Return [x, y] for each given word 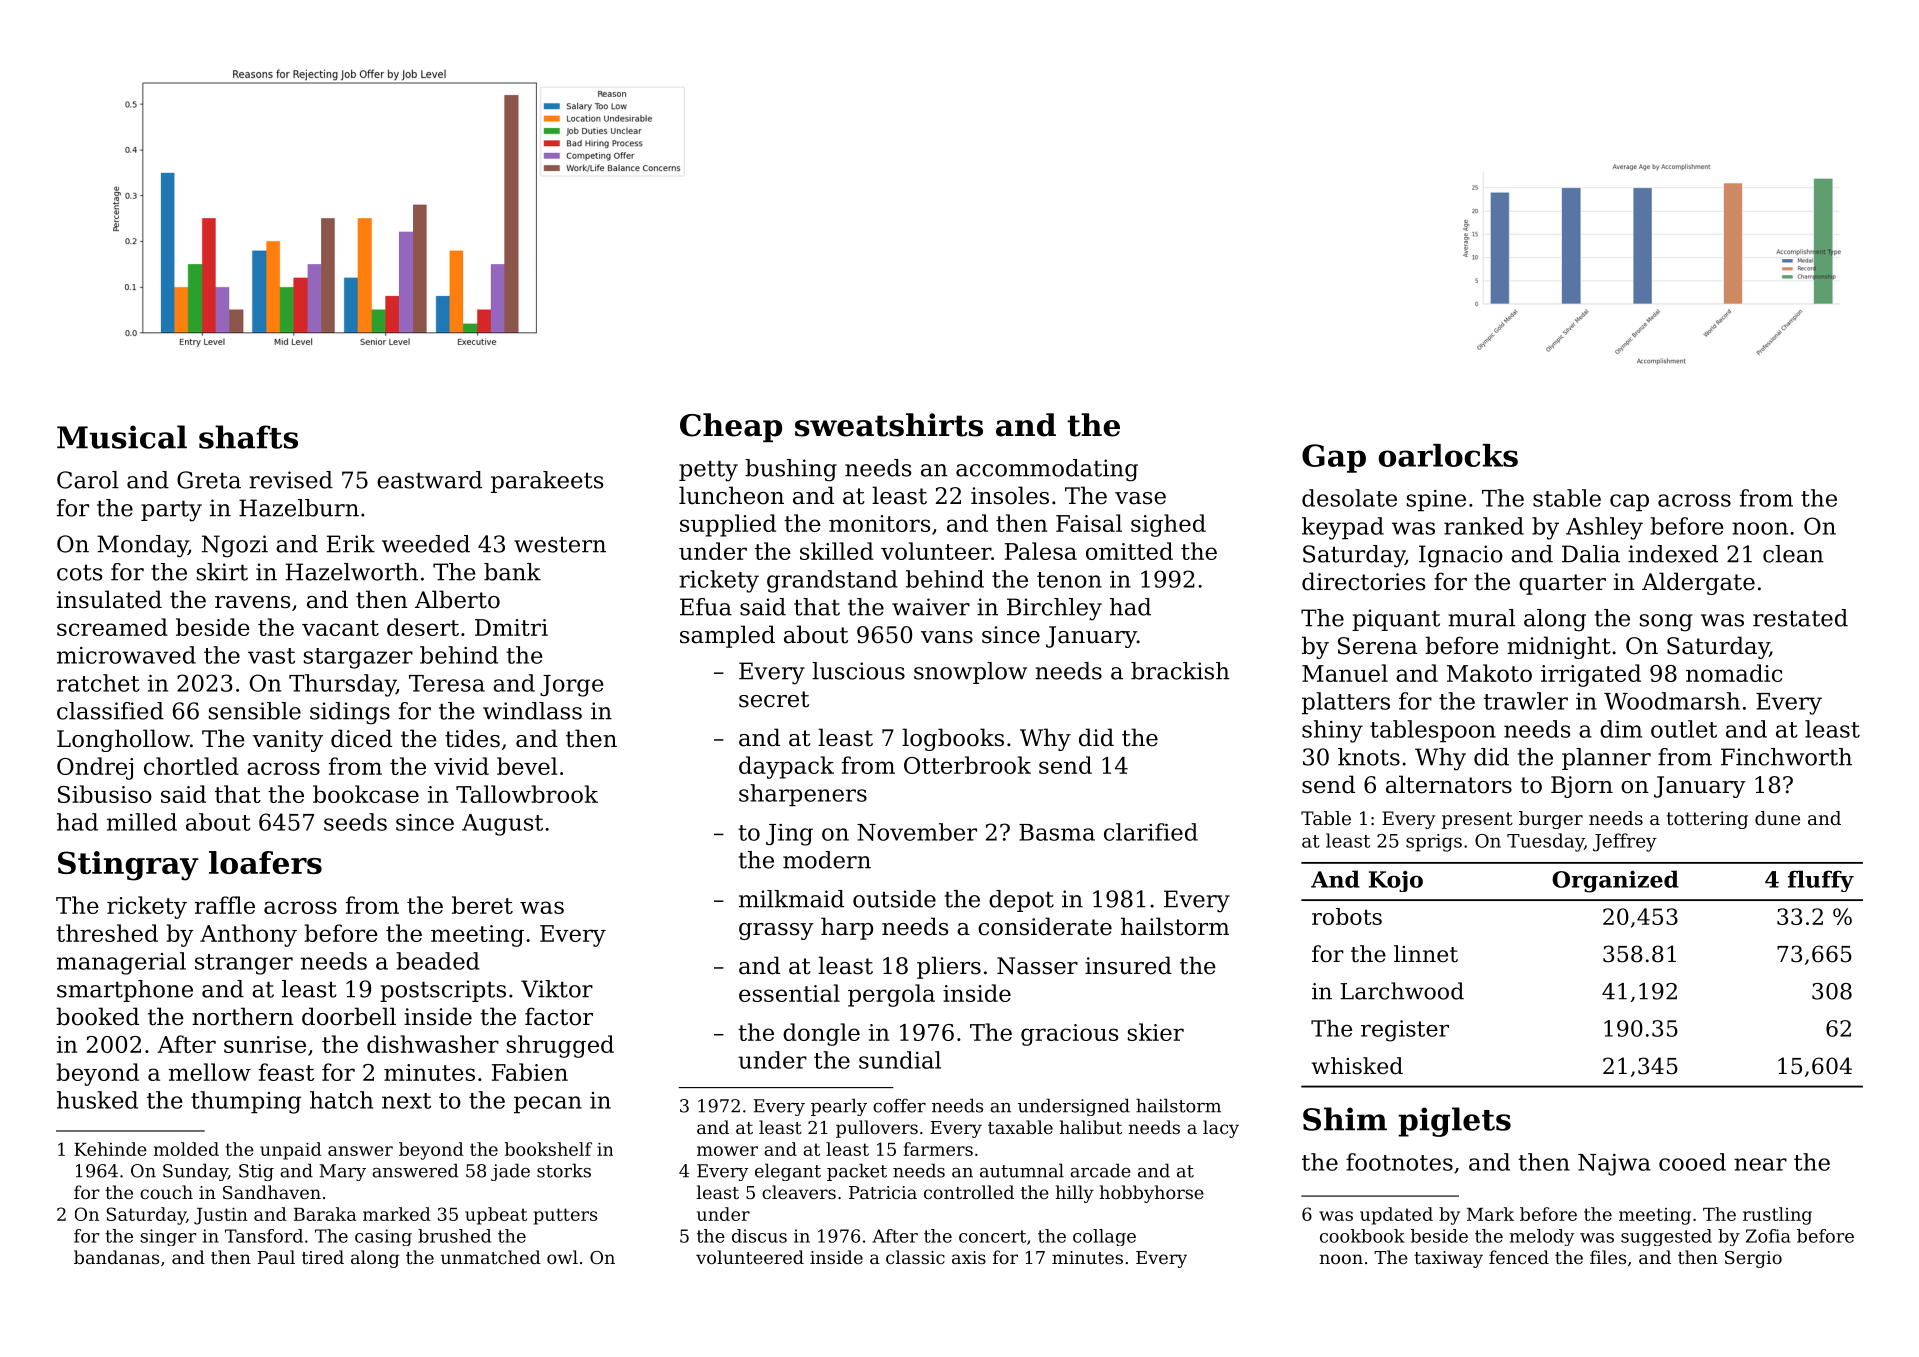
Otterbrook [967, 765]
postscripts [443, 991]
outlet [1684, 729]
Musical [122, 437]
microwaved [126, 655]
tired [323, 1257]
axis [969, 1257]
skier [1156, 1032]
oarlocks [1448, 455]
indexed [1673, 554]
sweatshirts [889, 425]
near [1760, 1164]
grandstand [832, 581]
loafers [265, 862]
